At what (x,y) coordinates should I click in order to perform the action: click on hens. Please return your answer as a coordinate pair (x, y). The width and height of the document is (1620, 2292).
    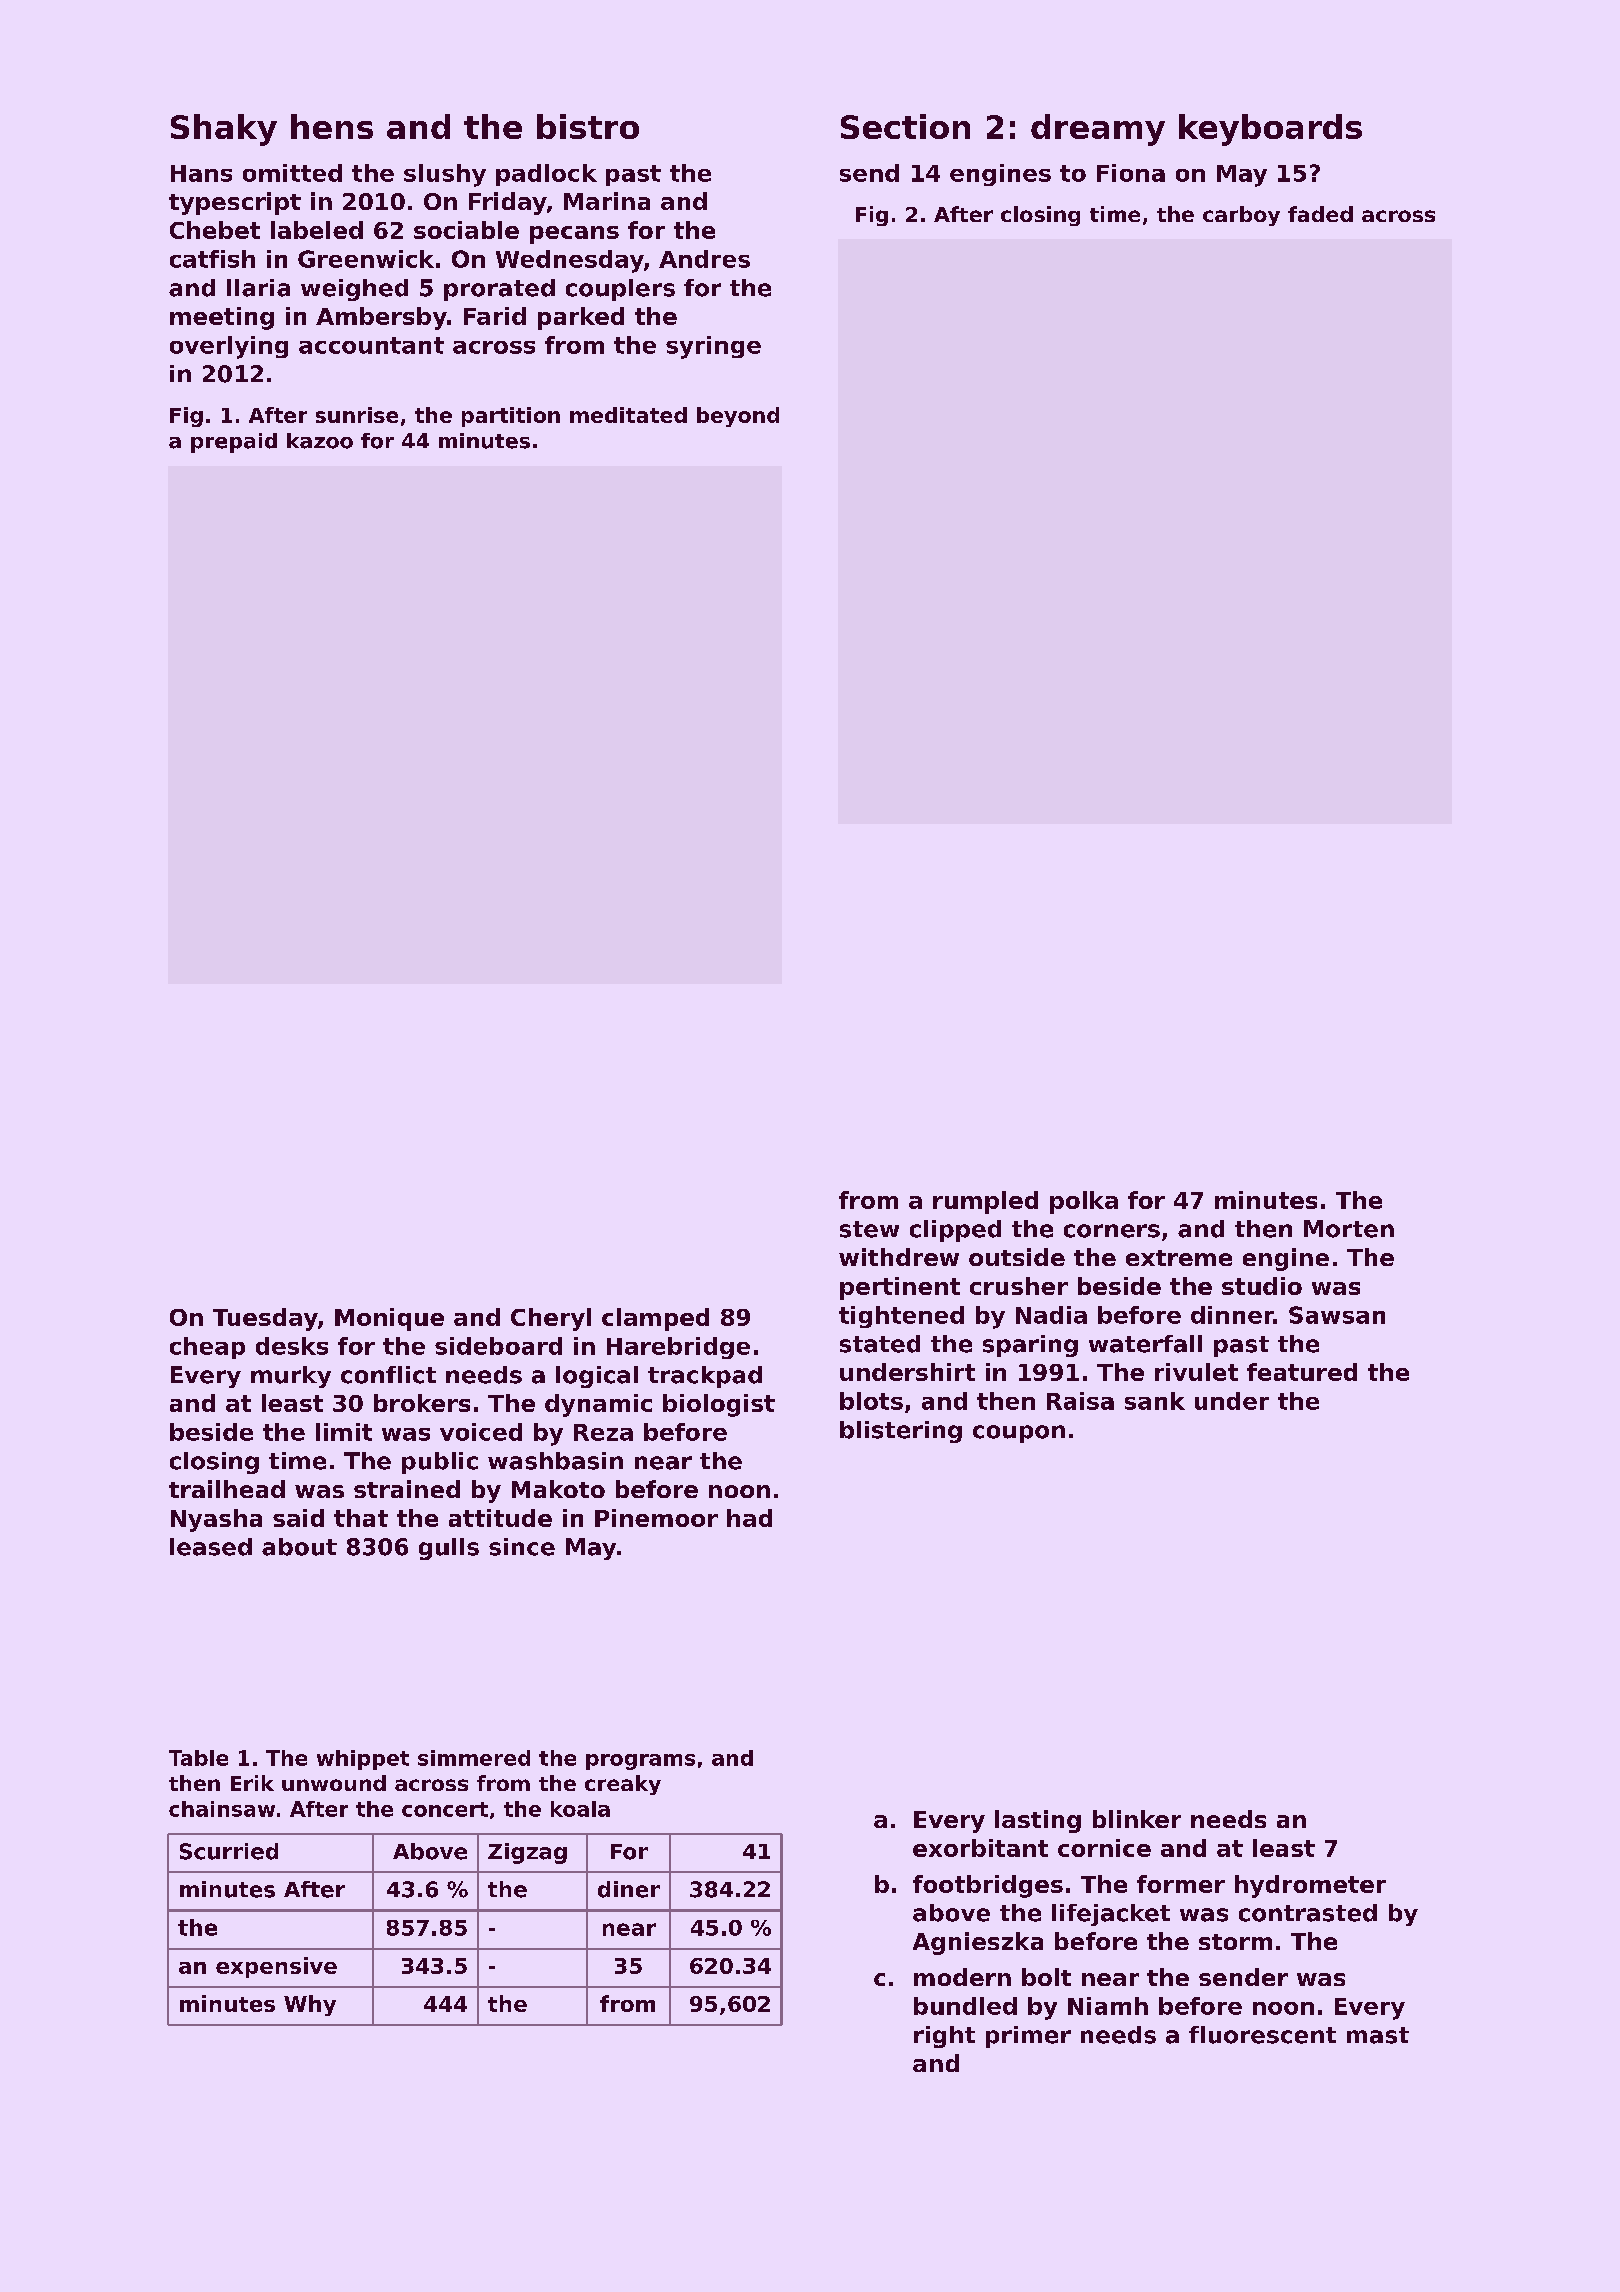
    Looking at the image, I should click on (332, 126).
